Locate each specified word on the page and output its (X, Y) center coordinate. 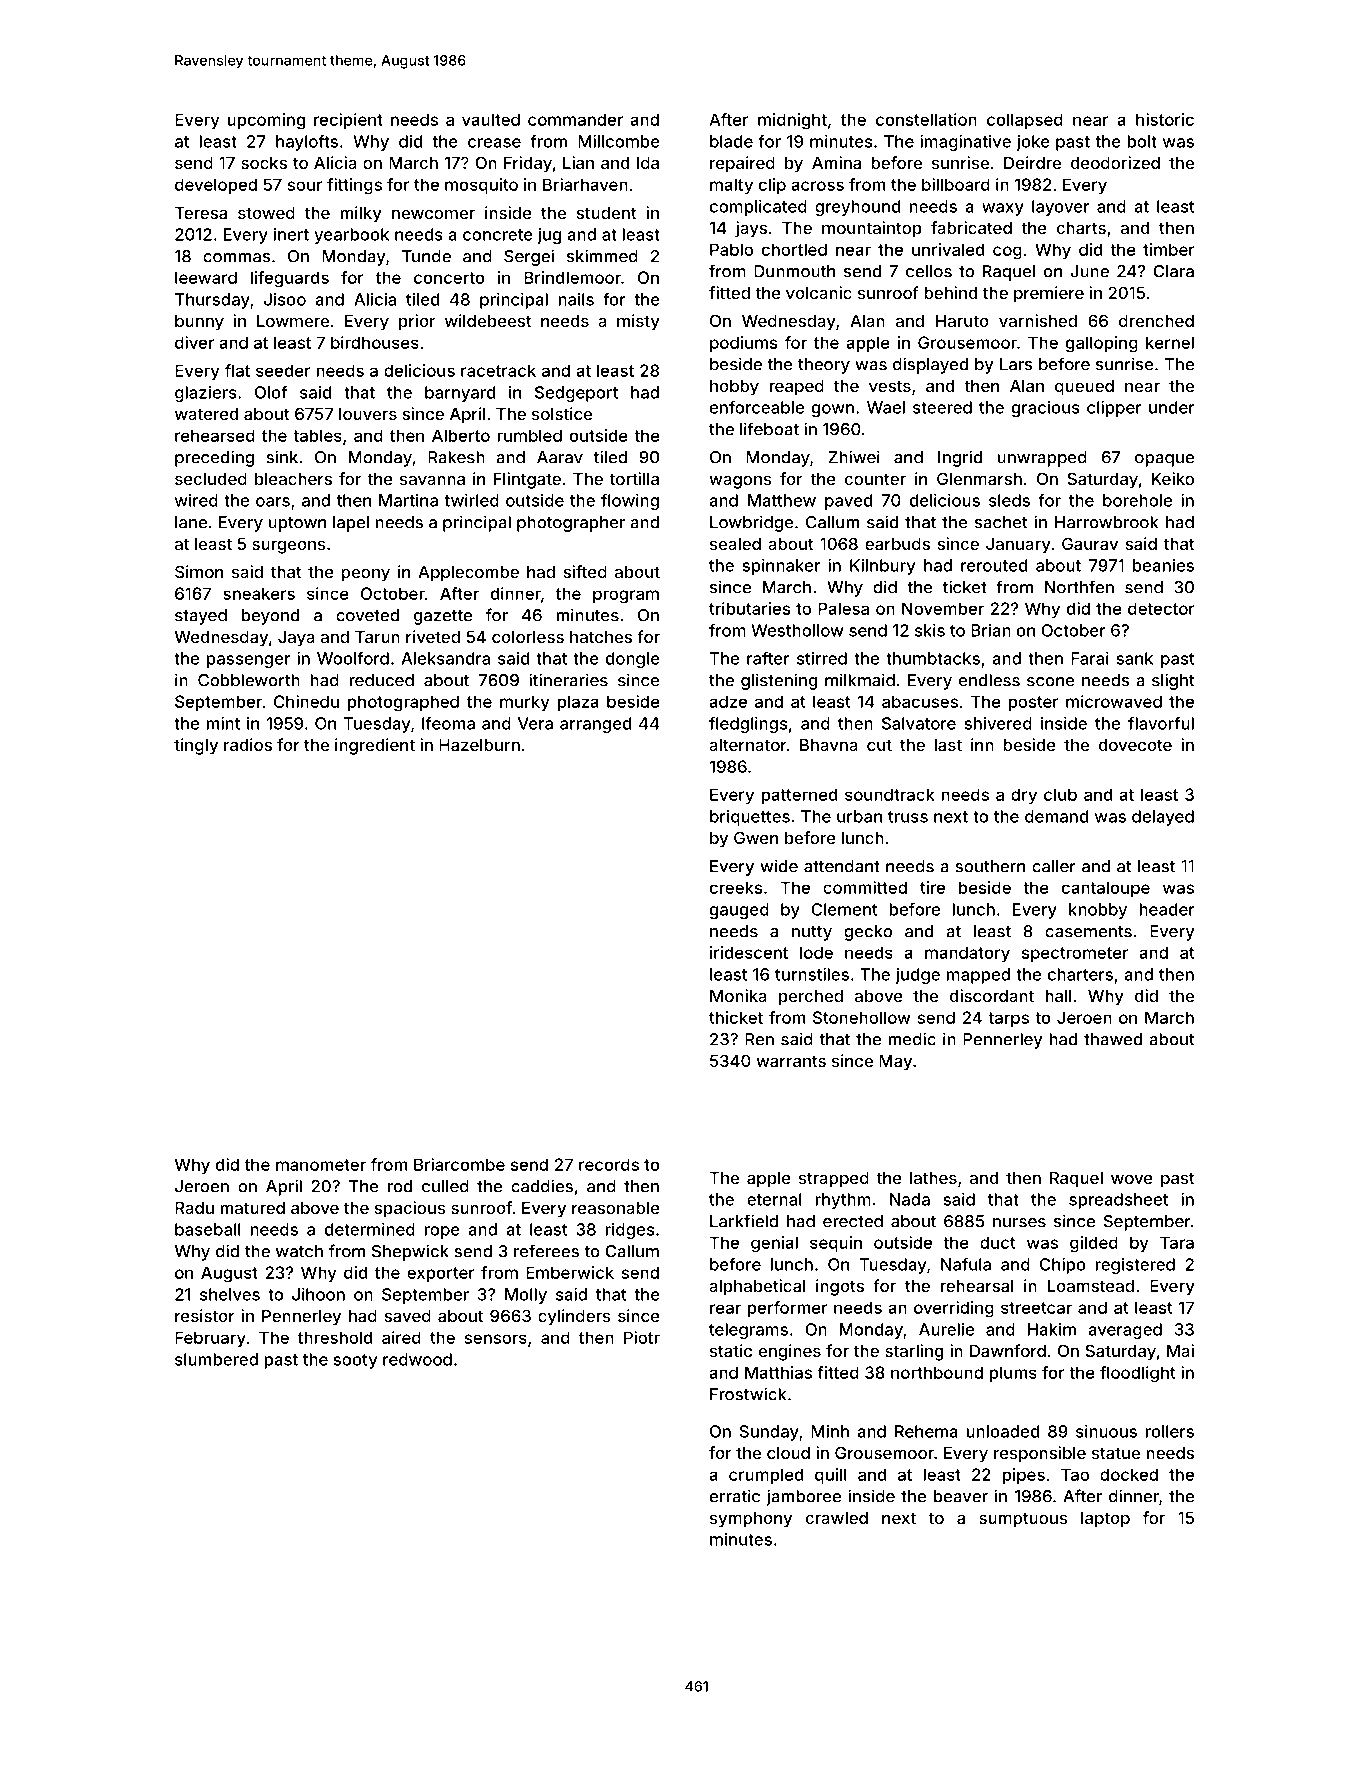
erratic (735, 1496)
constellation (926, 119)
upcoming (266, 121)
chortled (794, 249)
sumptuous (1023, 1520)
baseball (208, 1229)
